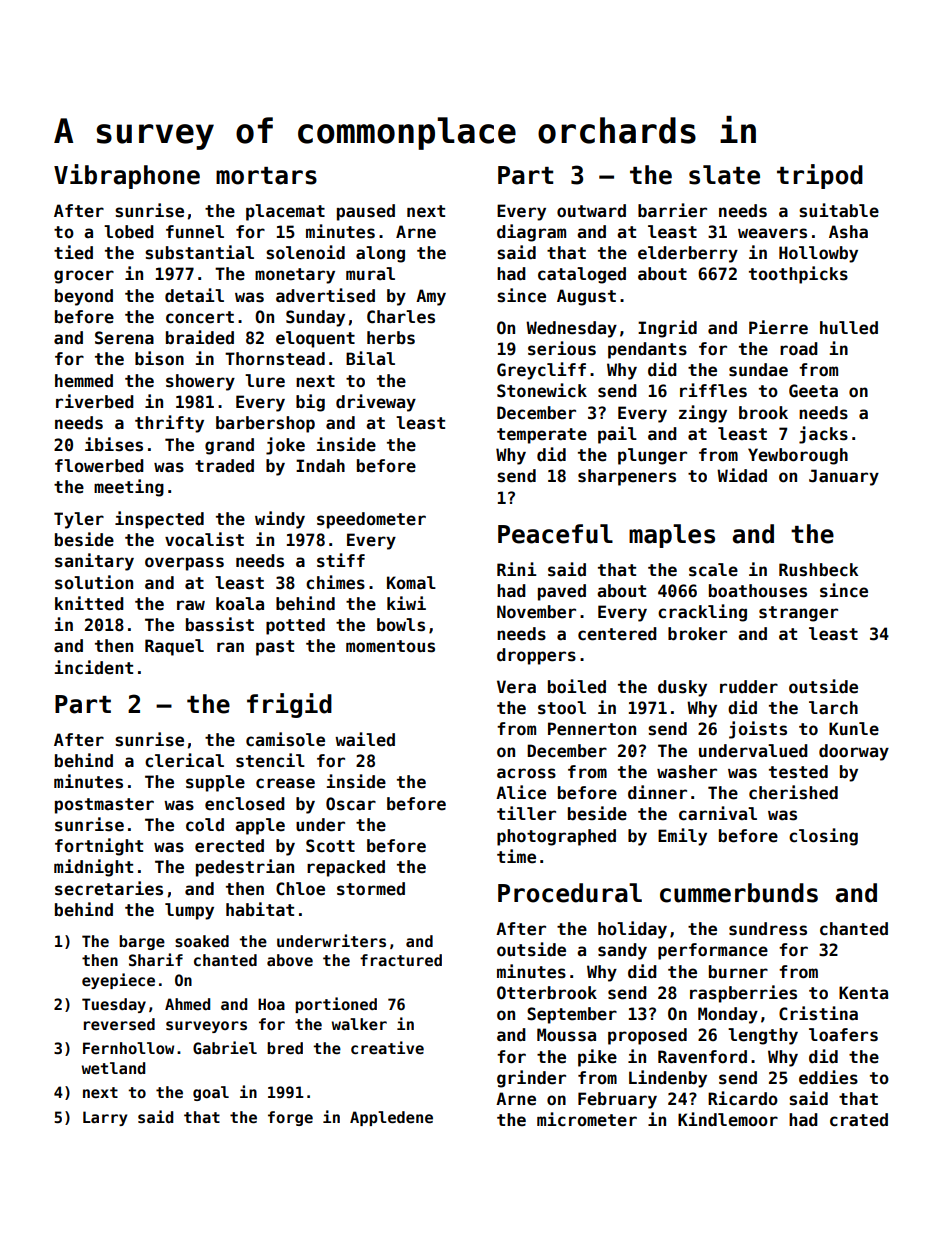  I want to click on concert, so click(200, 317).
